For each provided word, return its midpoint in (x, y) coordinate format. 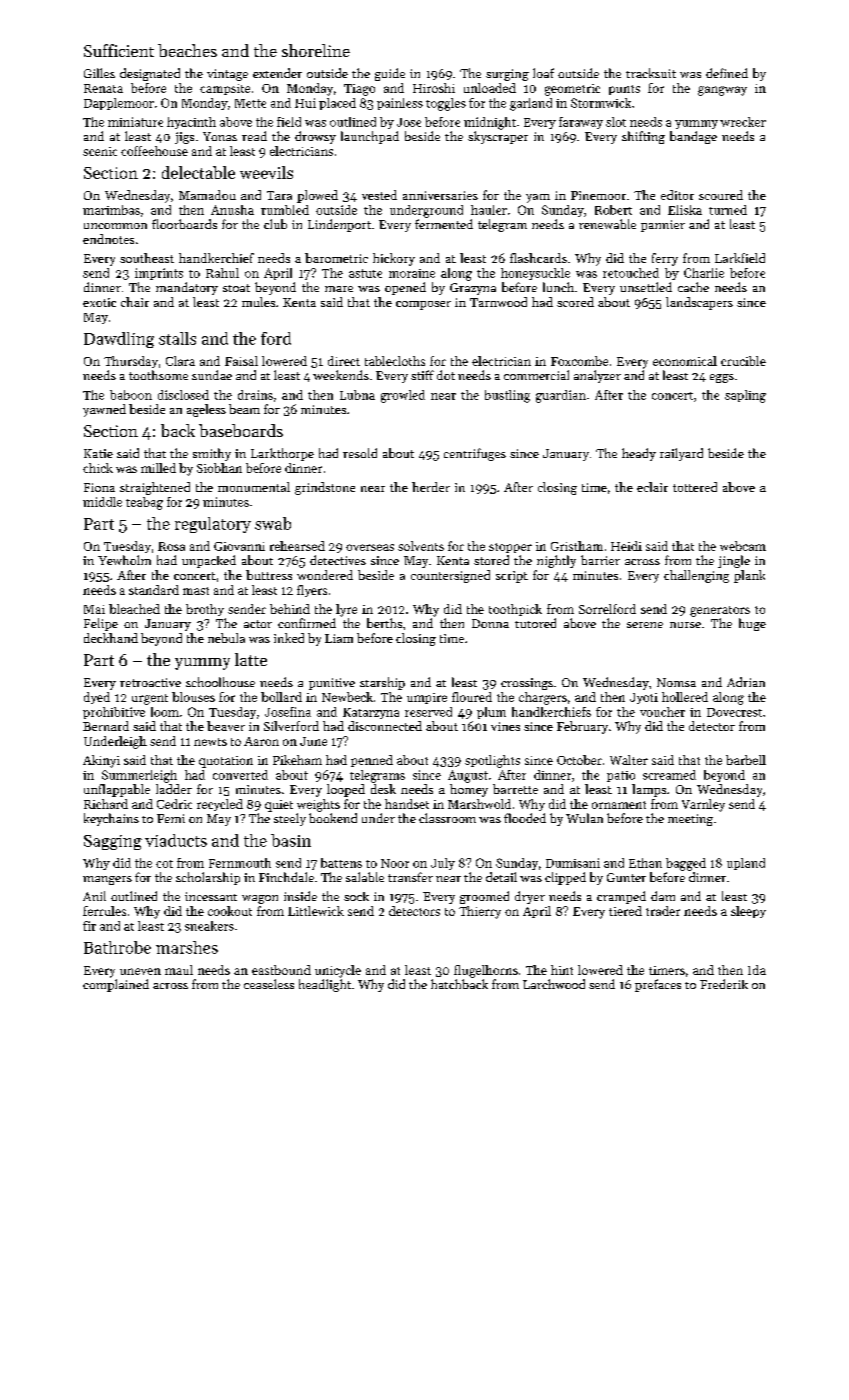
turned (728, 210)
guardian (561, 396)
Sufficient (119, 50)
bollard (281, 697)
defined (727, 73)
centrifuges (475, 454)
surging (507, 75)
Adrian (746, 682)
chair (135, 302)
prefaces (658, 985)
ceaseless (269, 984)
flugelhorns (486, 971)
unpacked (209, 561)
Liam (339, 638)
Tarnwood (498, 302)
